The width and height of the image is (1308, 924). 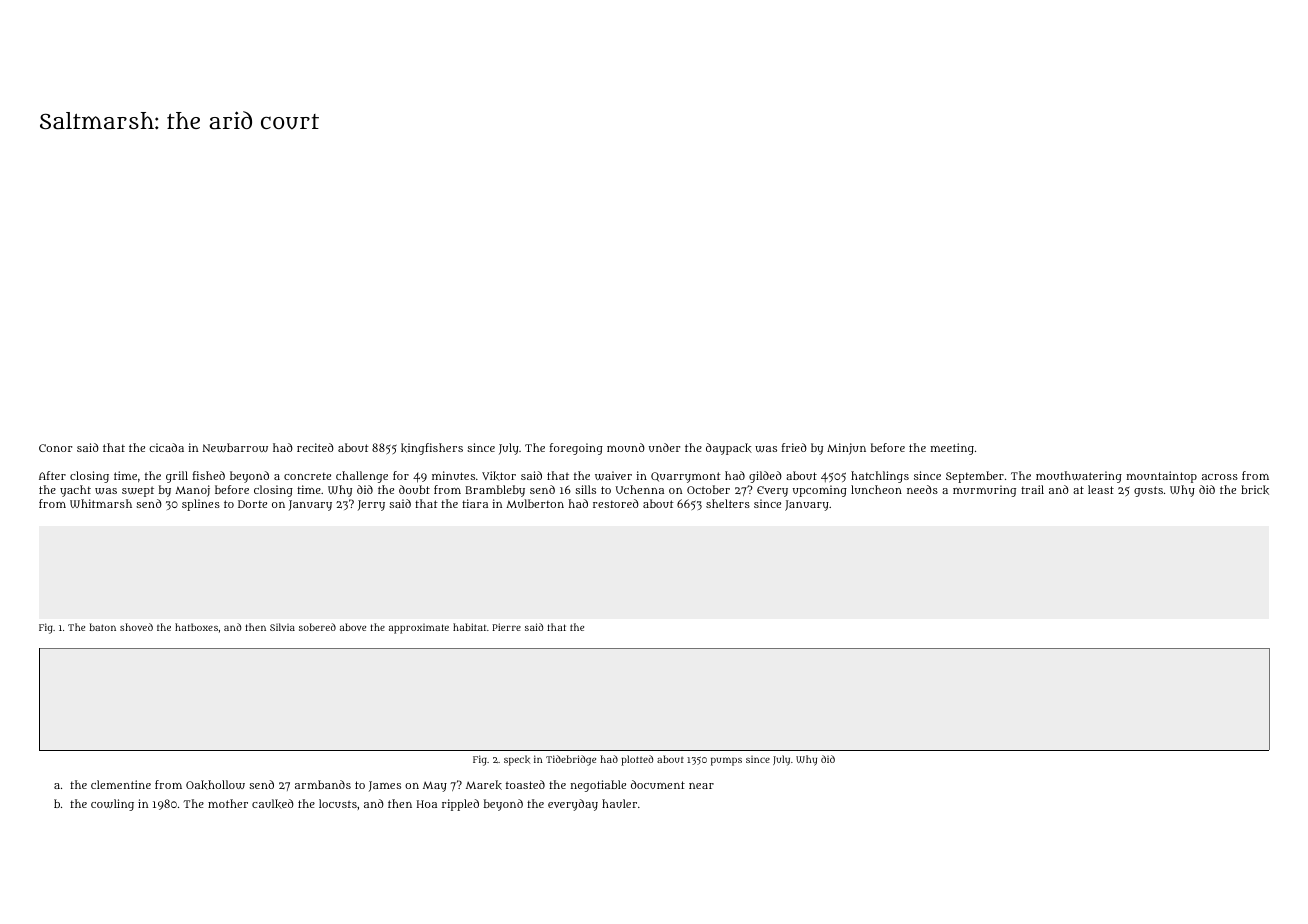 I want to click on hauler, so click(x=619, y=803).
